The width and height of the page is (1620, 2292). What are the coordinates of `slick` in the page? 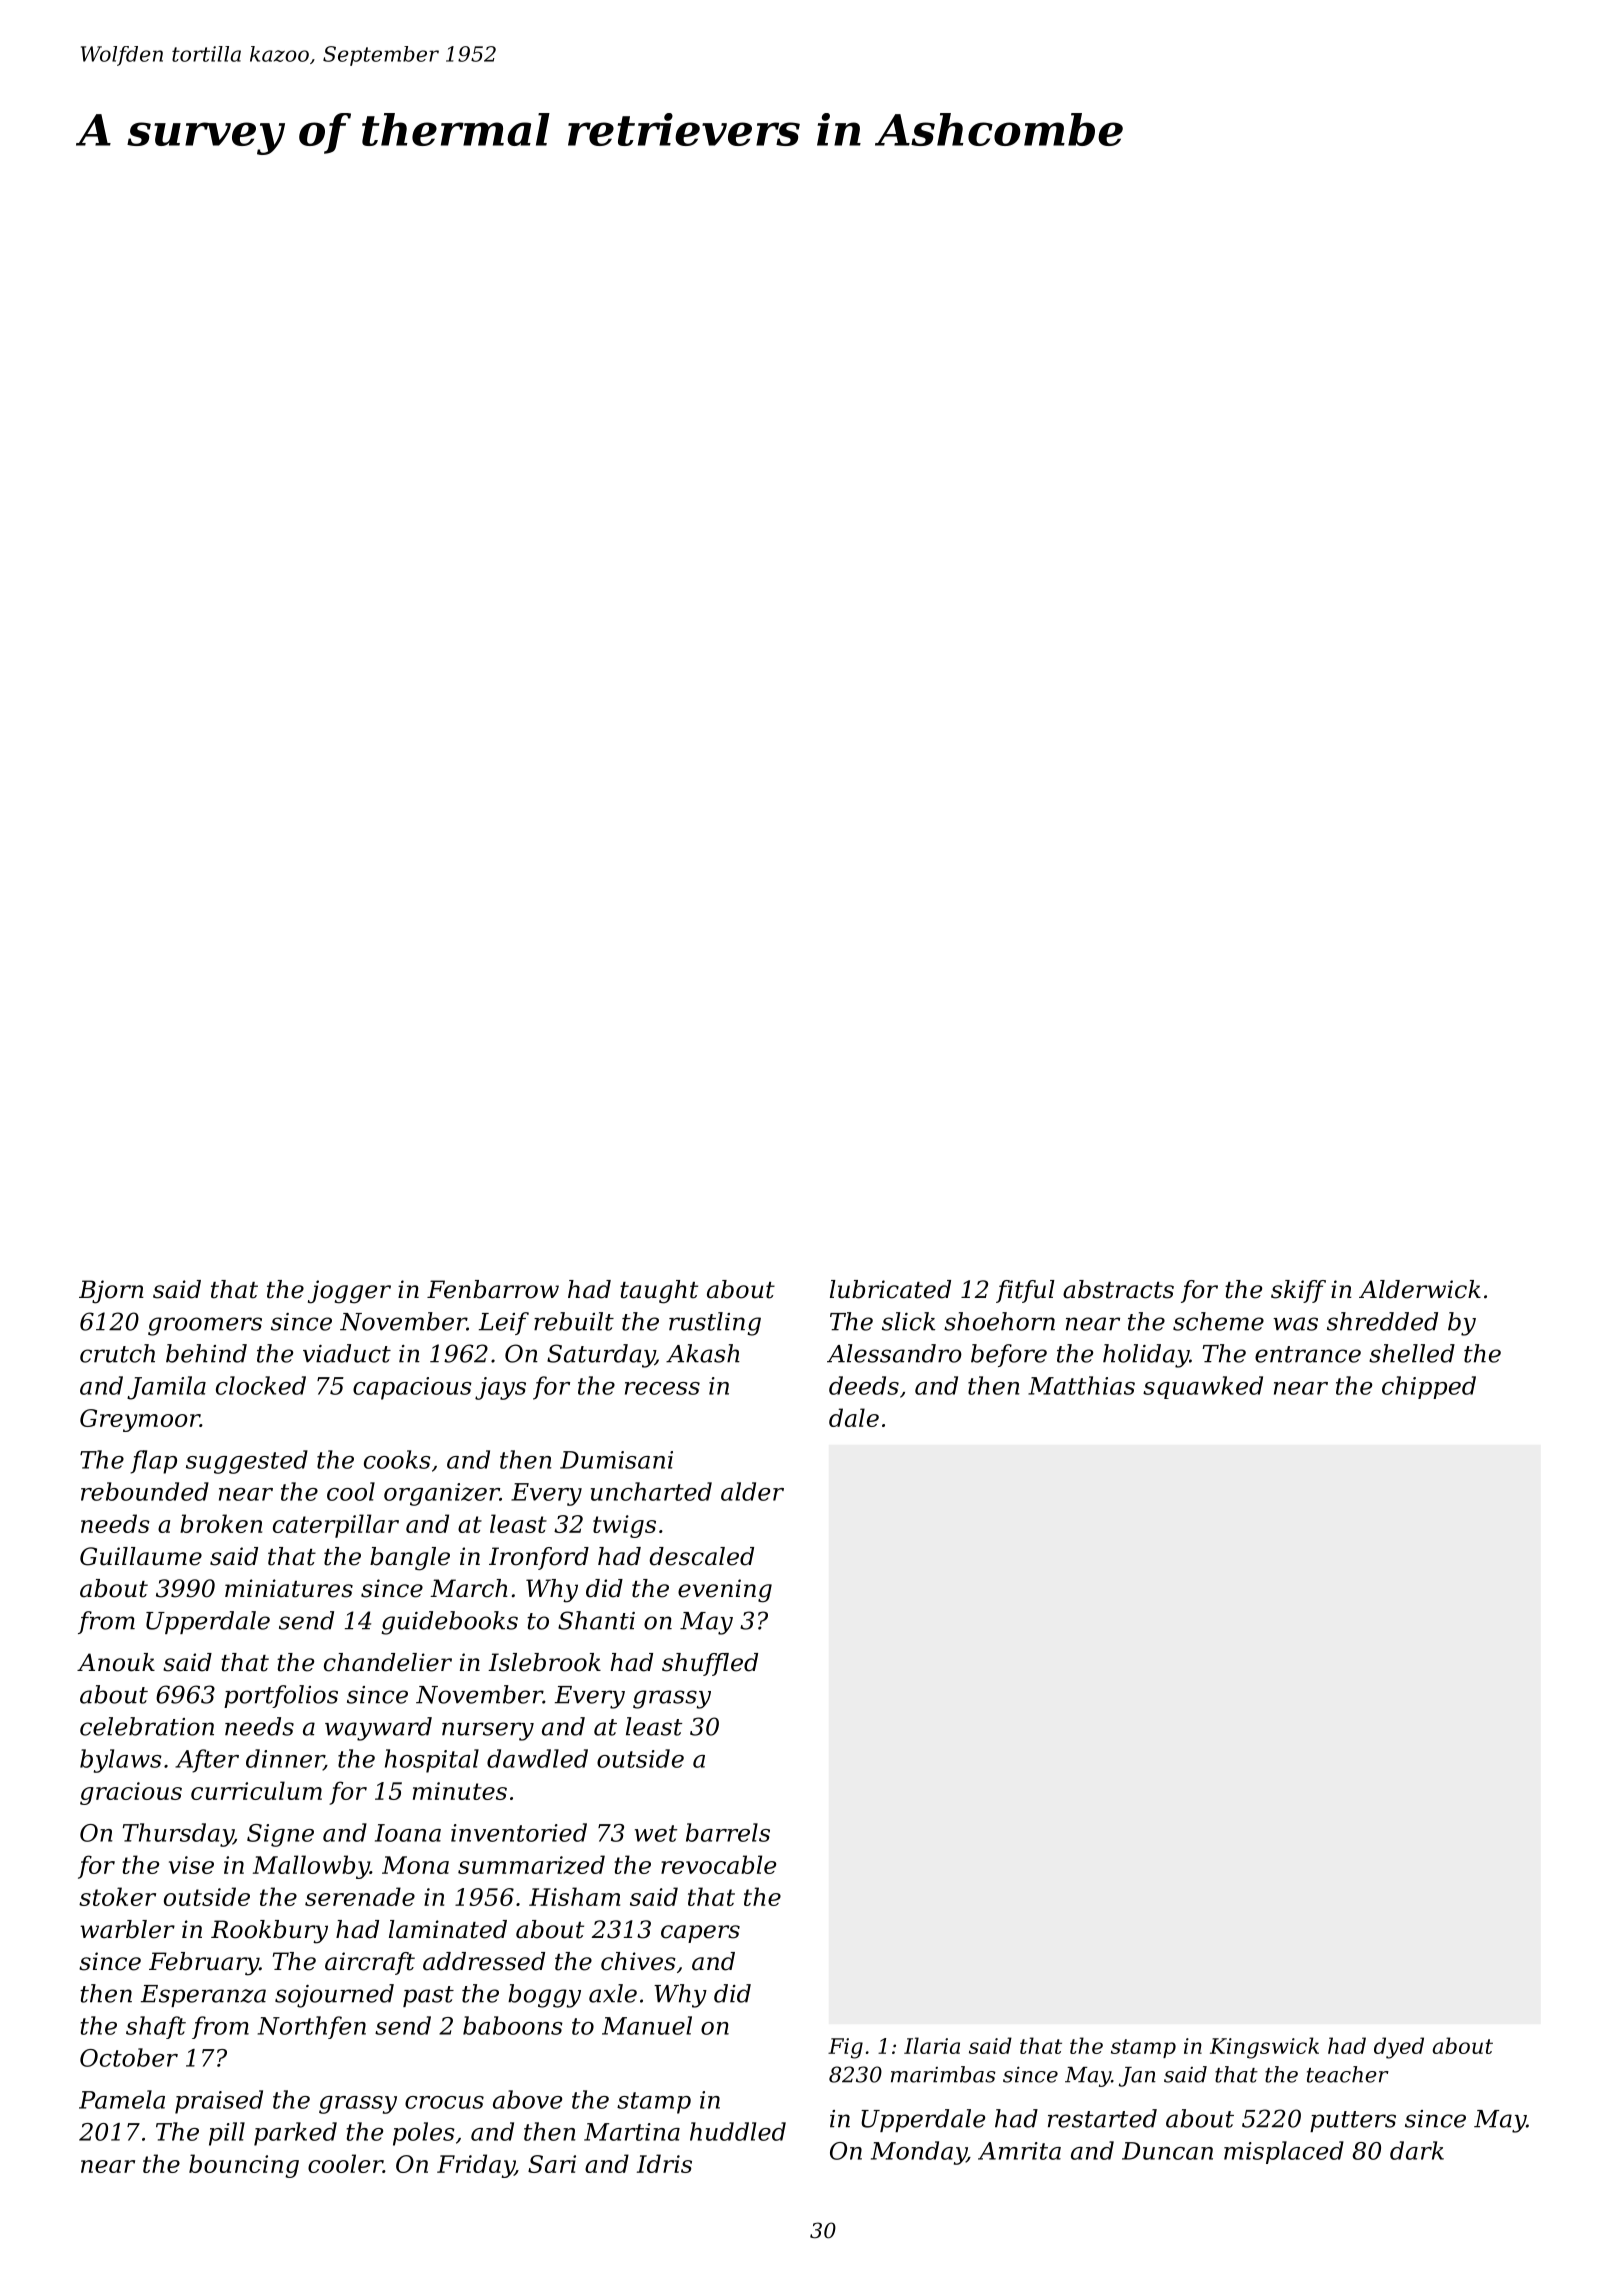 It's located at (908, 1321).
